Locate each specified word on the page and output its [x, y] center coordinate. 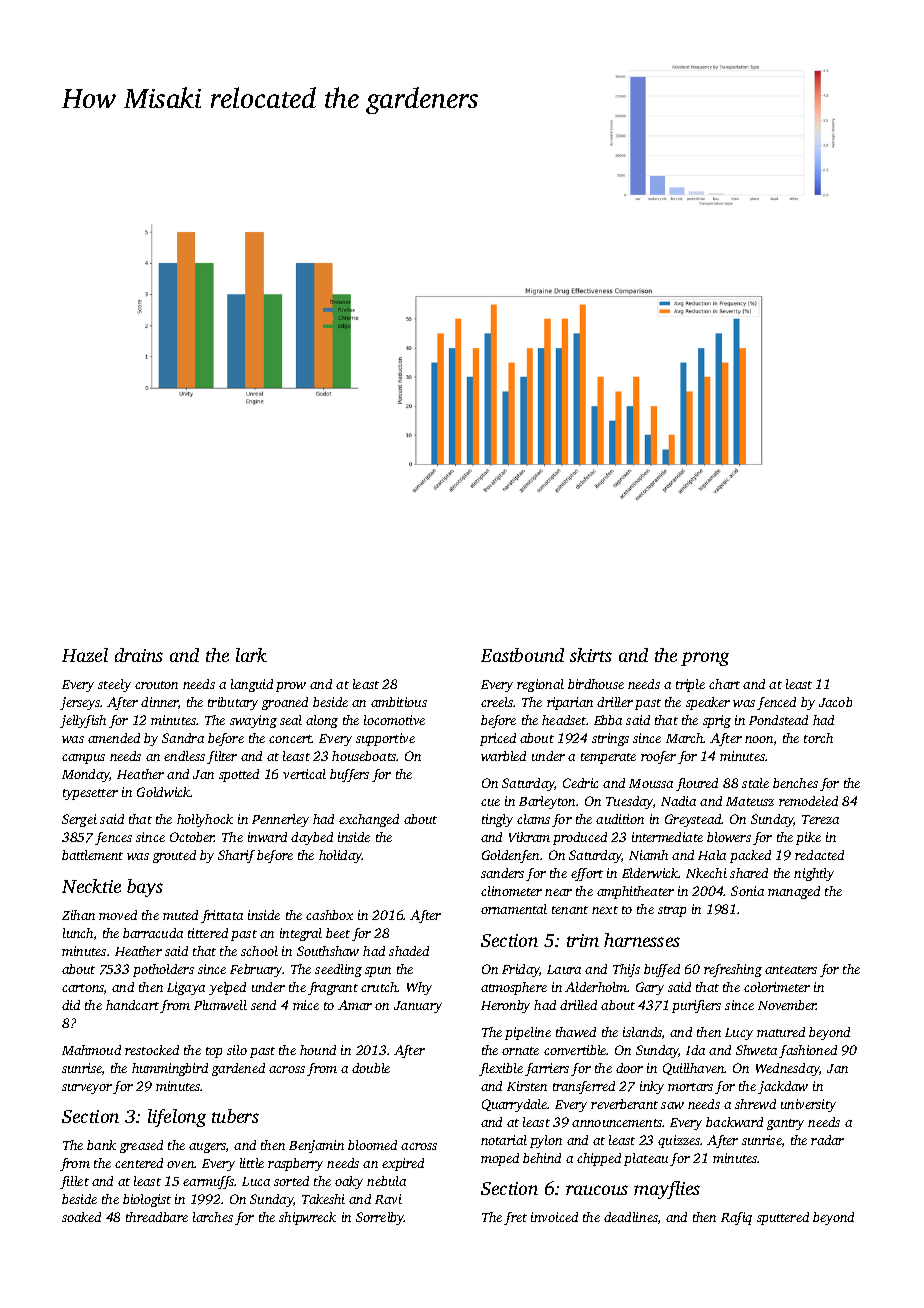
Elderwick [650, 873]
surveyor [87, 1089]
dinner [159, 702]
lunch [78, 933]
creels [497, 702]
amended [114, 738]
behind [542, 1158]
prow [291, 687]
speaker [708, 703]
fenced [776, 703]
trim [583, 940]
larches [213, 1217]
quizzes [679, 1141]
